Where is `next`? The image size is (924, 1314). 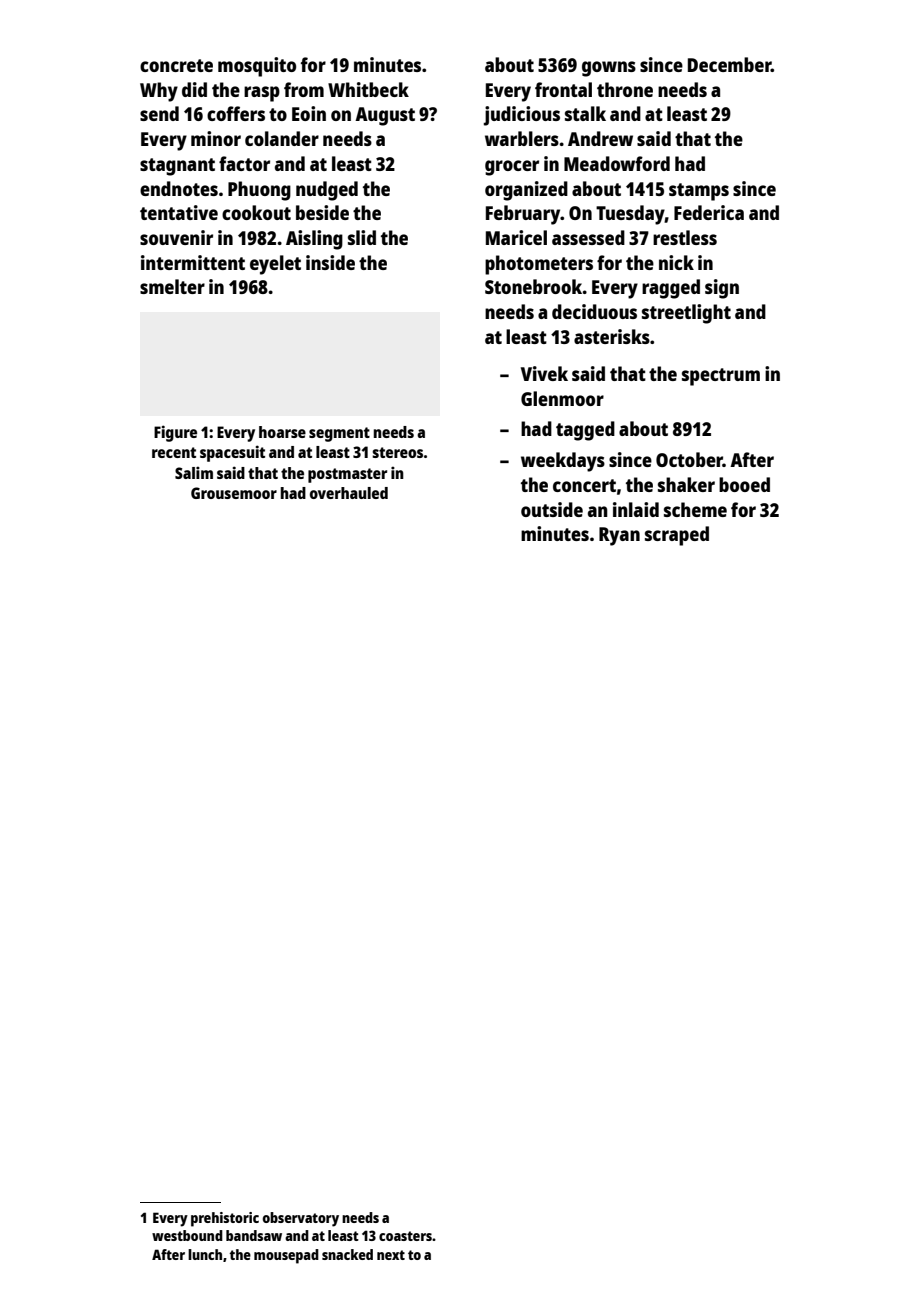
next is located at coordinates (391, 1255).
